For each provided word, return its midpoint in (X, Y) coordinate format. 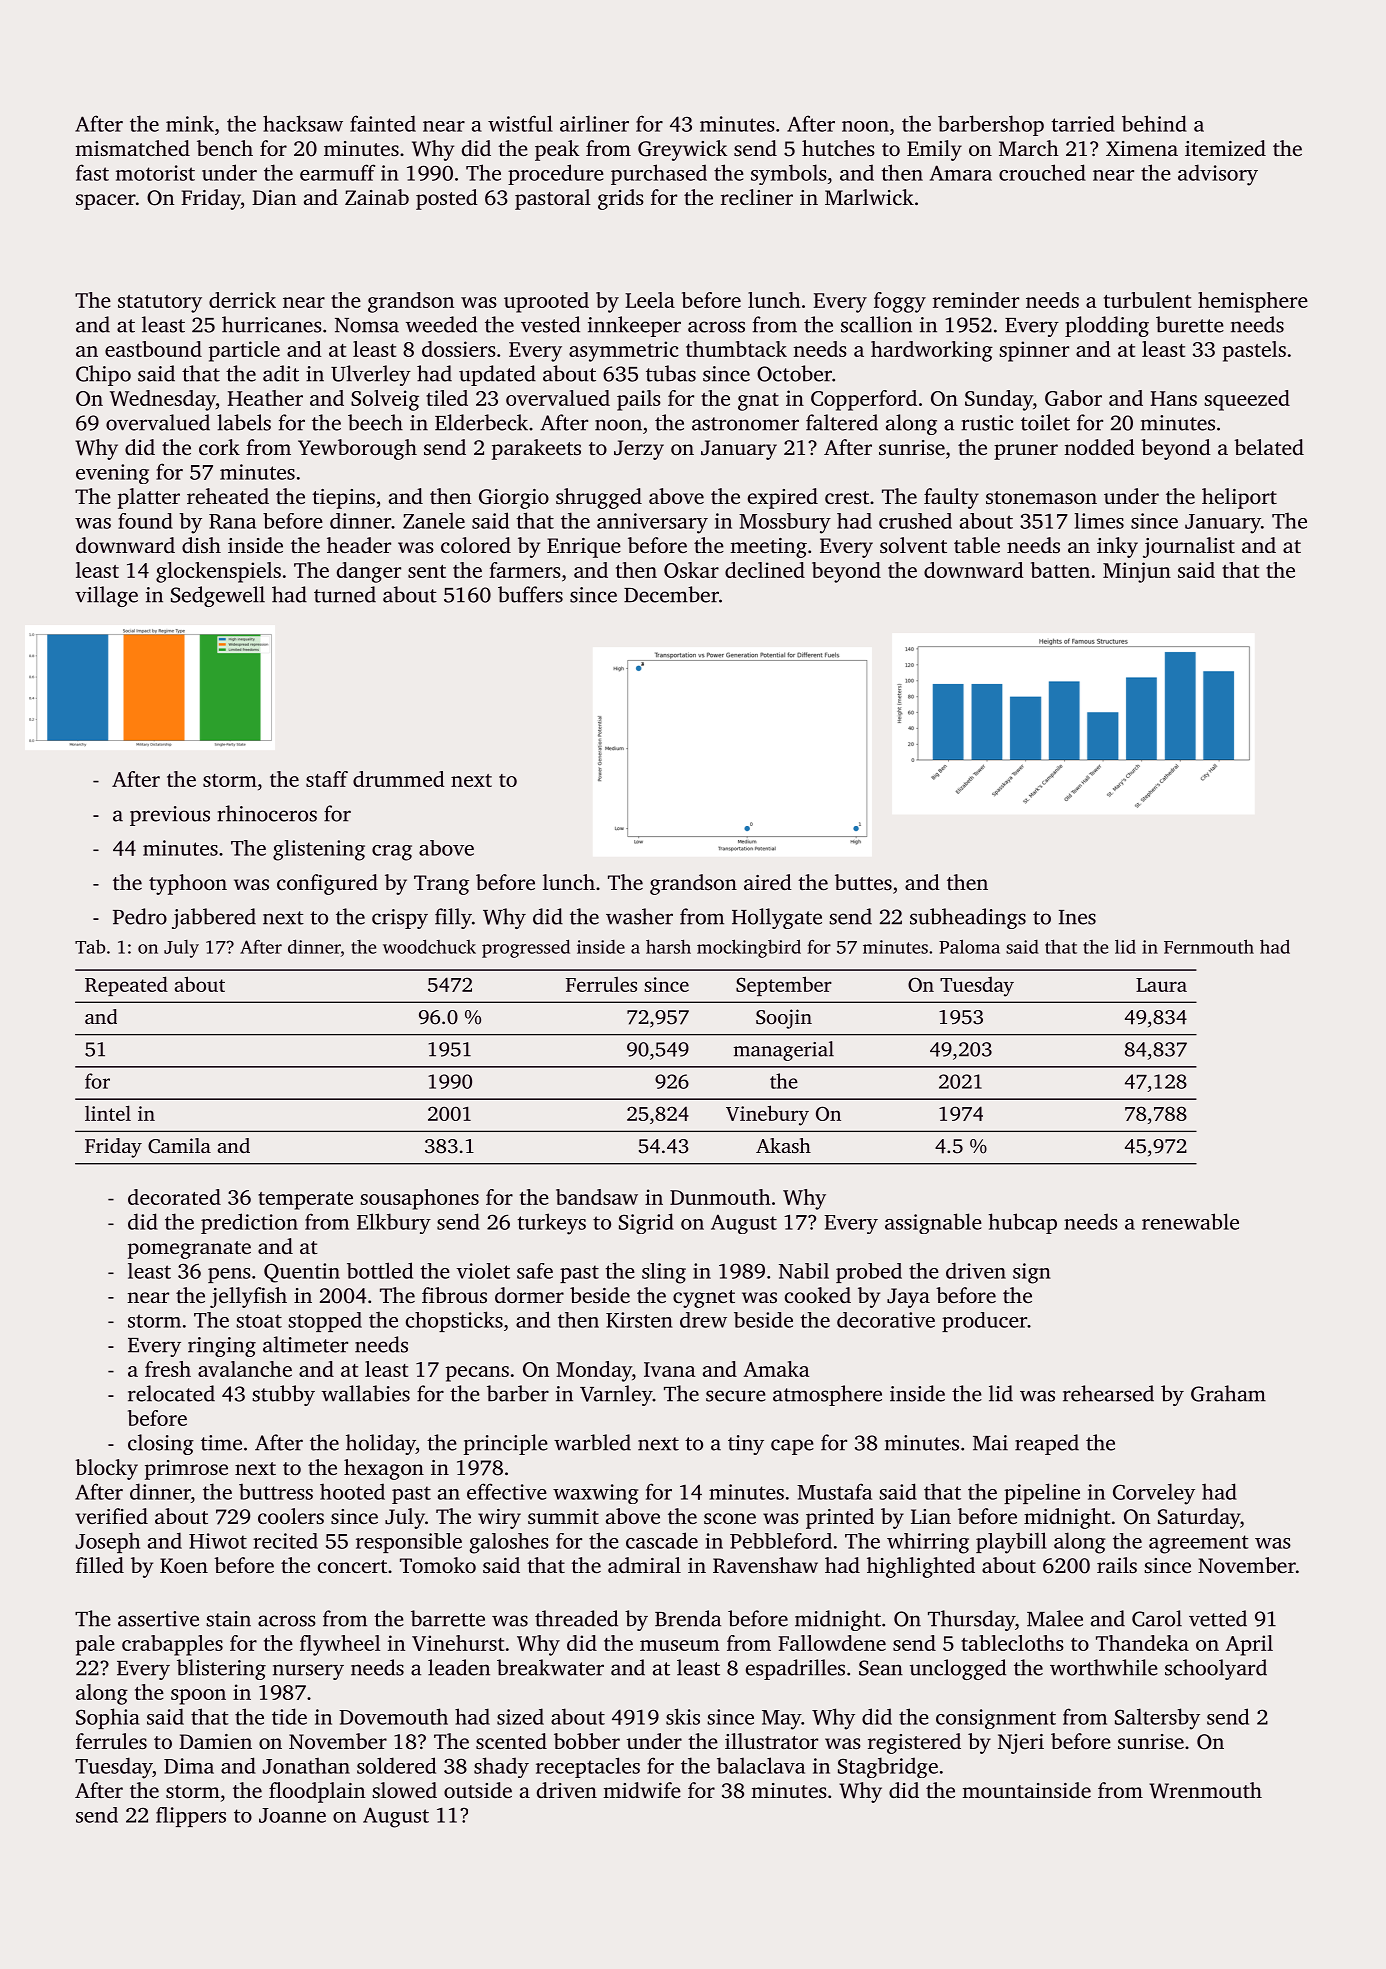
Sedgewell (218, 596)
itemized (1225, 148)
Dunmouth (720, 1197)
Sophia (108, 1718)
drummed (398, 779)
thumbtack (736, 349)
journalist (1189, 547)
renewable (1190, 1221)
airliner (594, 123)
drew (703, 1320)
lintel (108, 1113)
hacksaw (303, 123)
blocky (106, 1469)
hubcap (1022, 1223)
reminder (976, 300)
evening (112, 474)
